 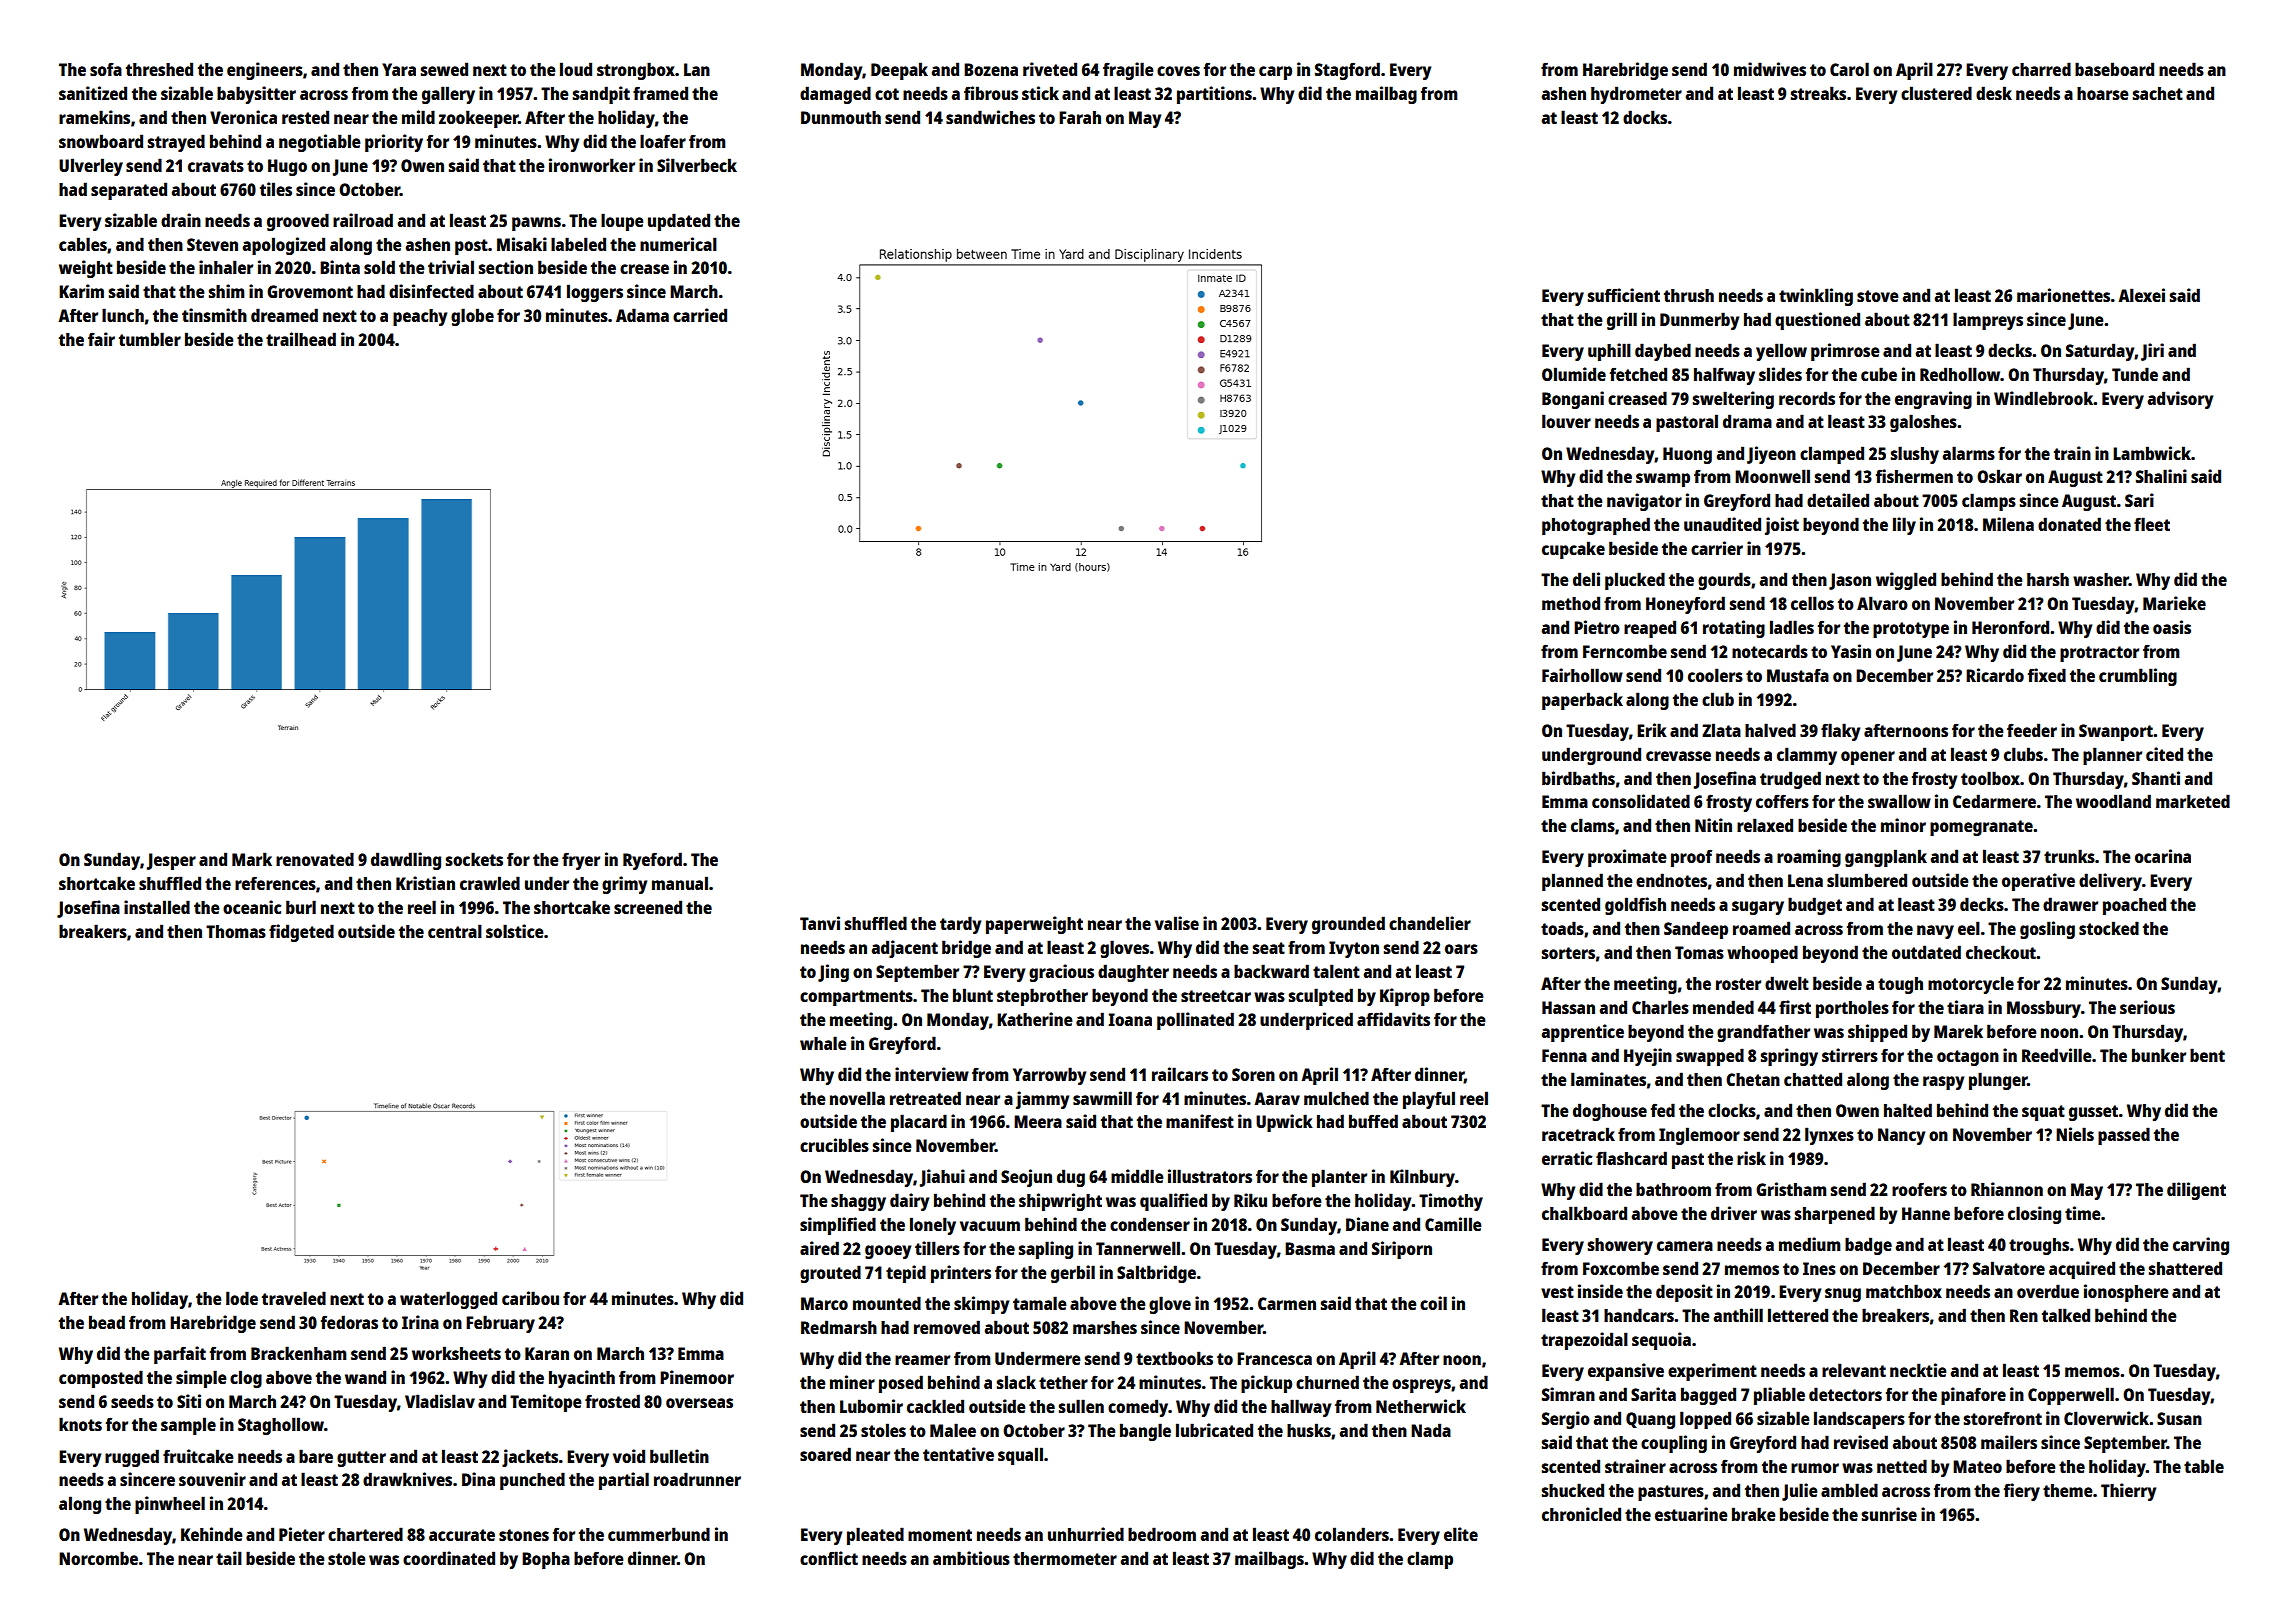 What do you see at coordinates (2201, 1246) in the screenshot?
I see `carving` at bounding box center [2201, 1246].
